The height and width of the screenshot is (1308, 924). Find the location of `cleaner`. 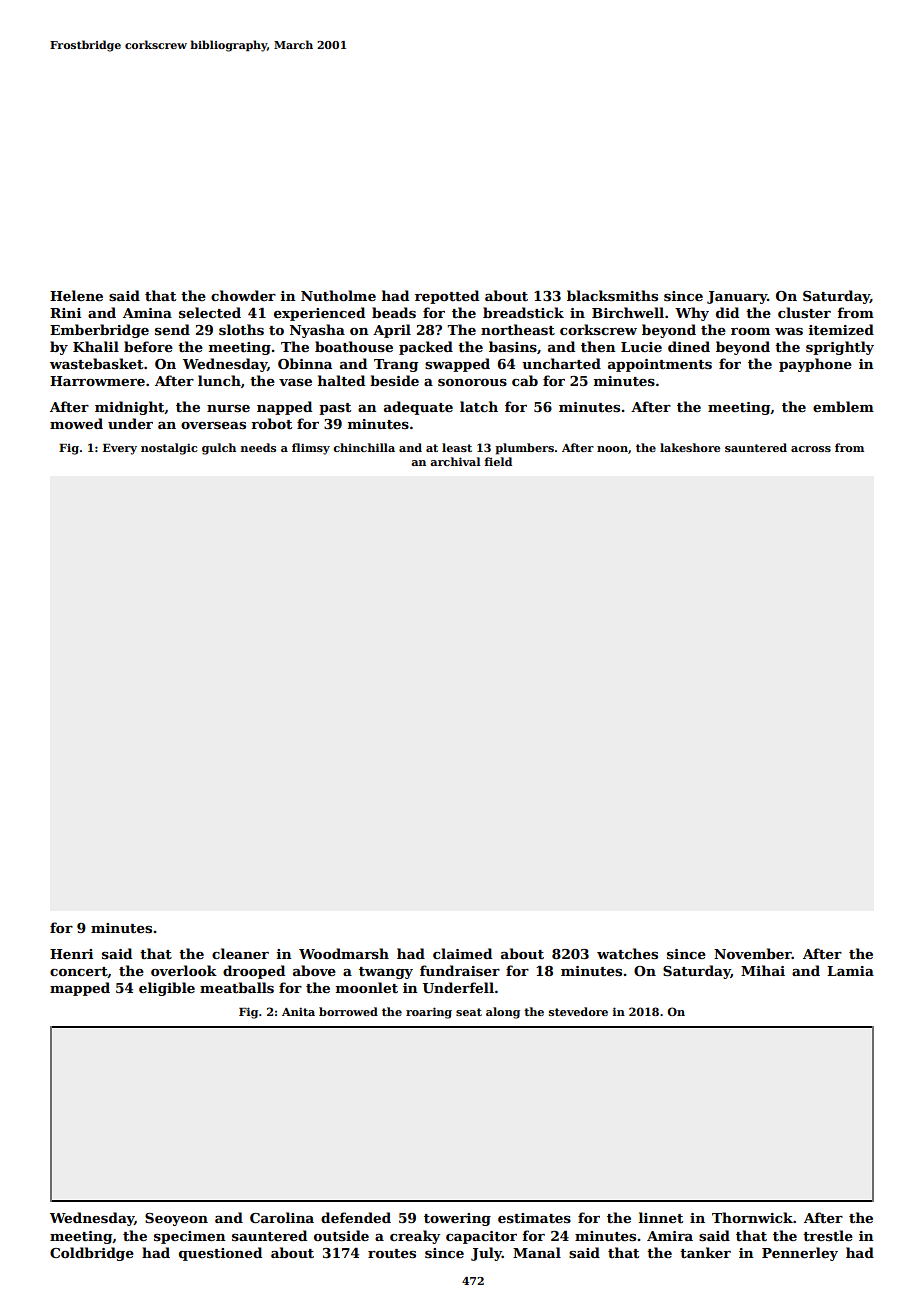

cleaner is located at coordinates (240, 953).
